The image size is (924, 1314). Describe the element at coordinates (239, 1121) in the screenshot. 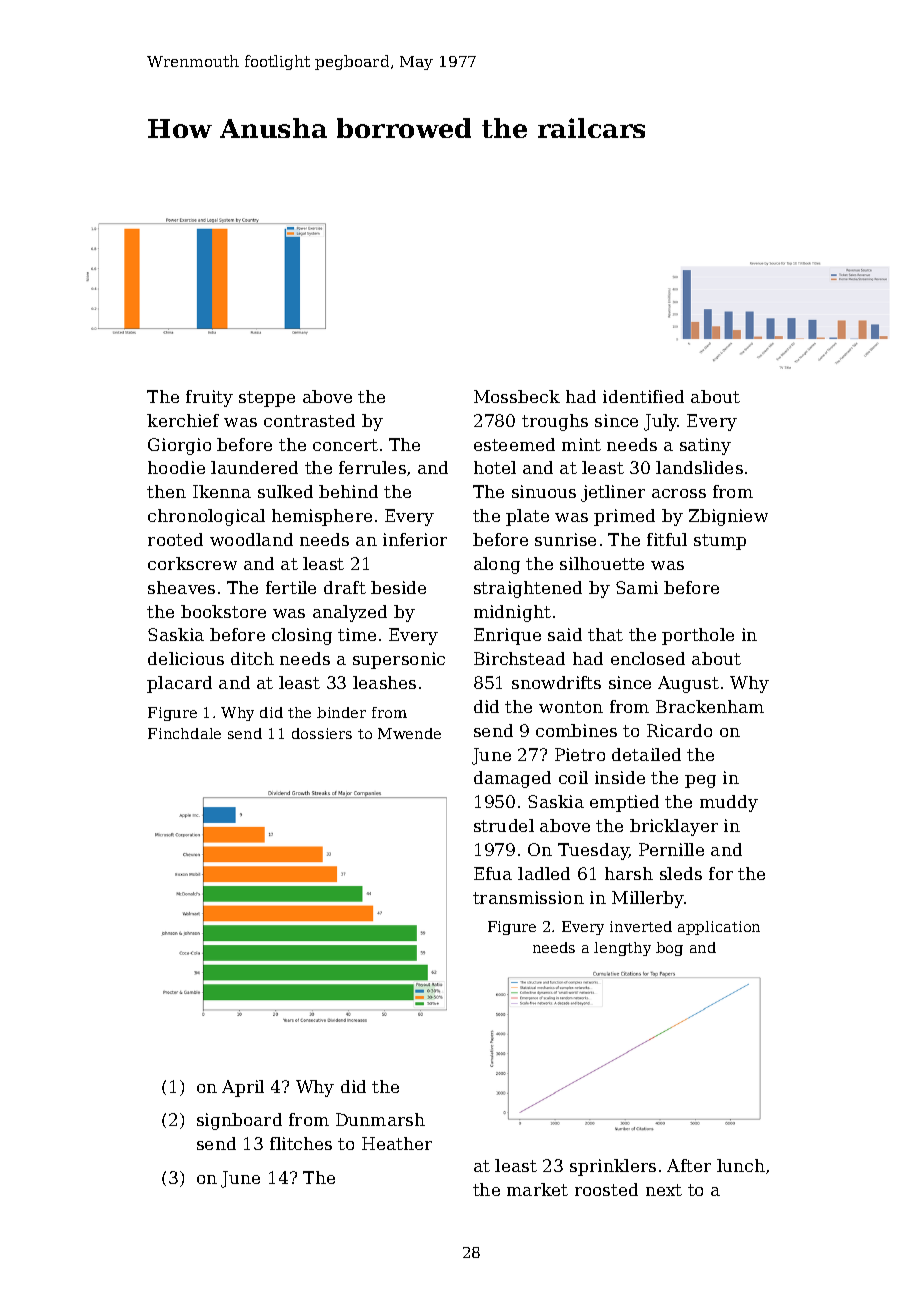

I see `signboard` at that location.
